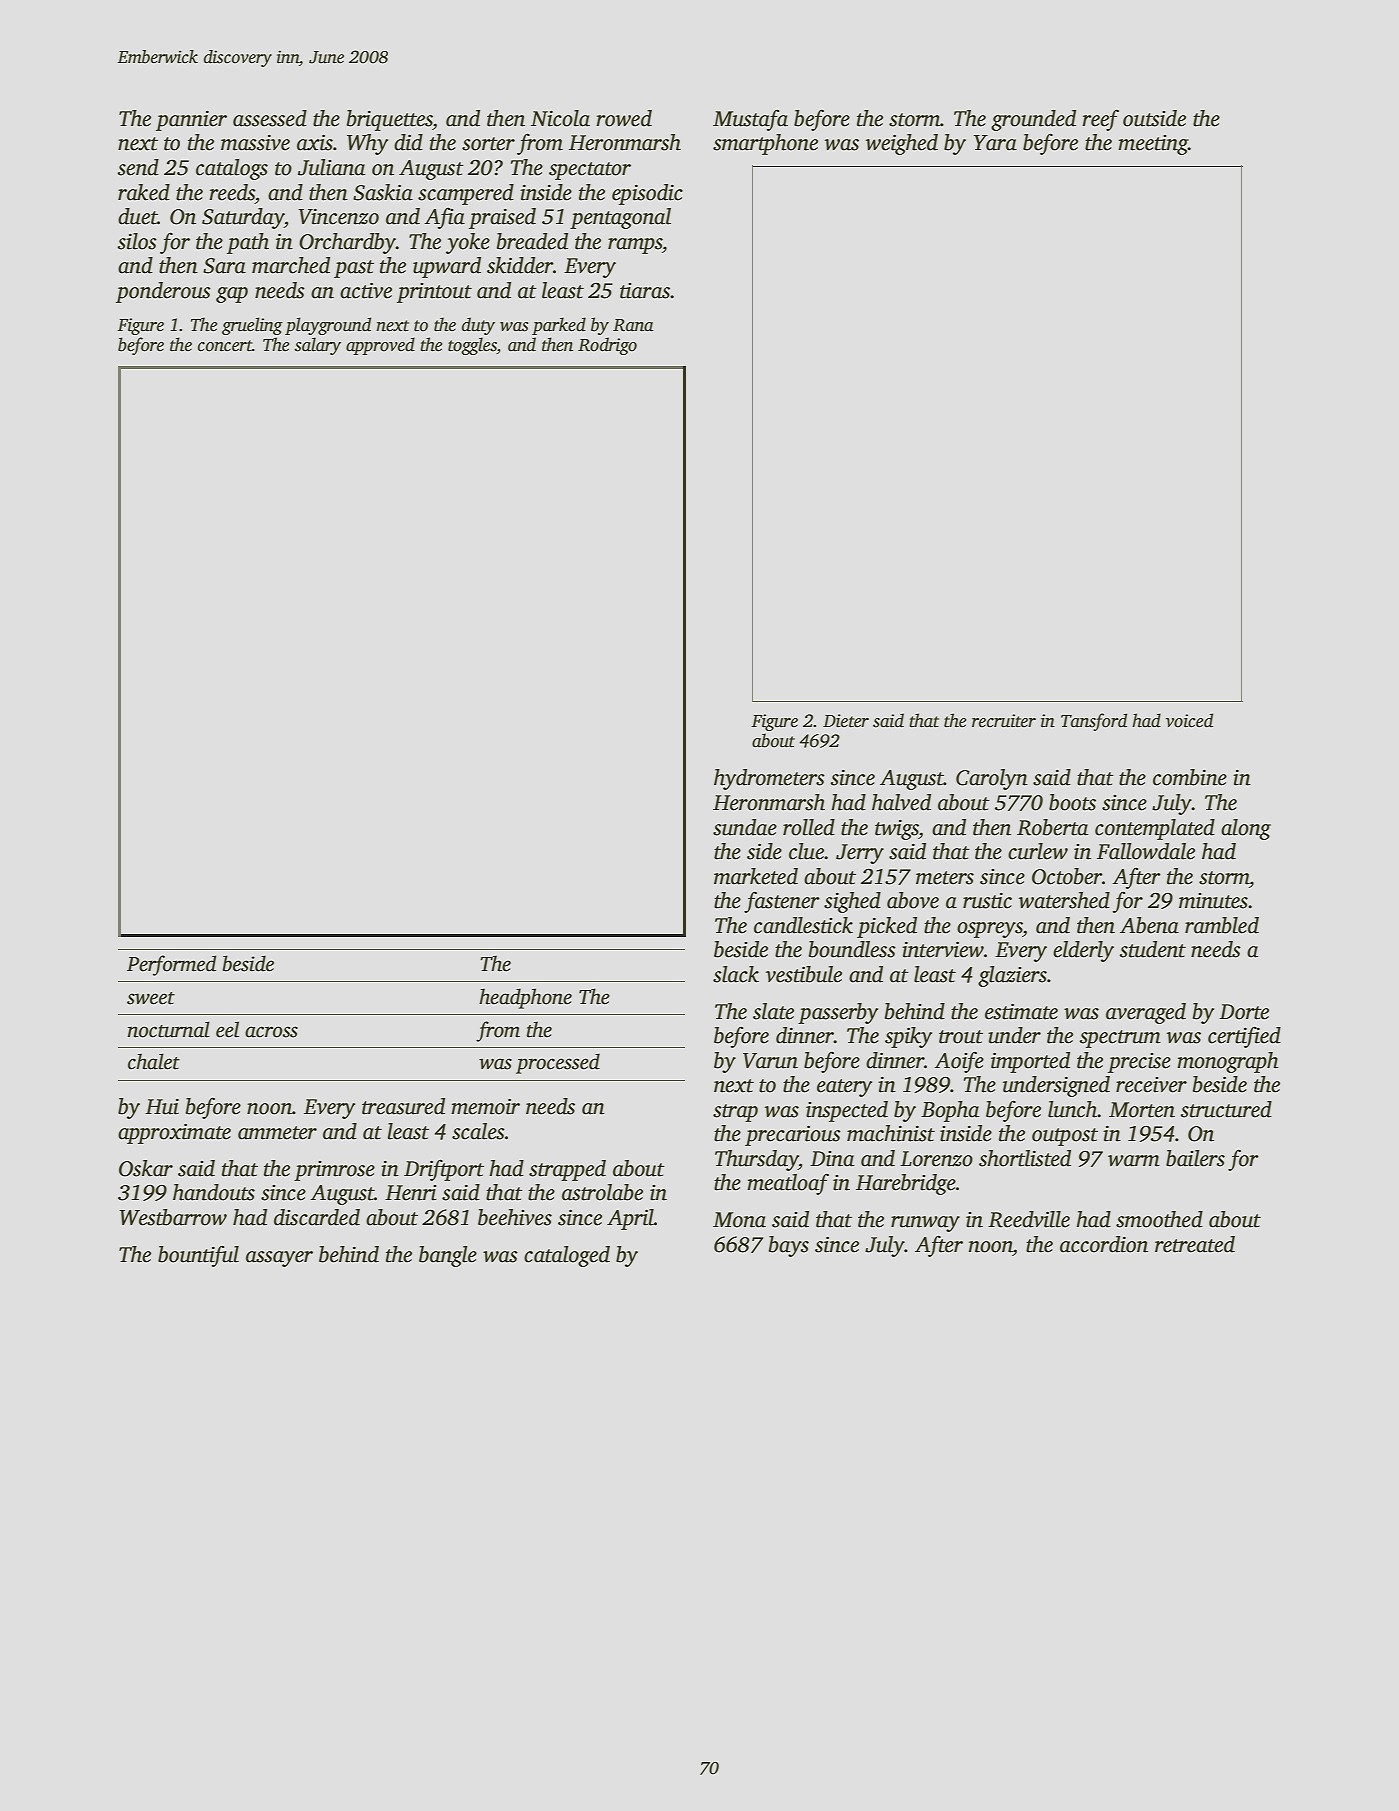 The height and width of the screenshot is (1811, 1399). What do you see at coordinates (1153, 145) in the screenshot?
I see `meeting` at bounding box center [1153, 145].
